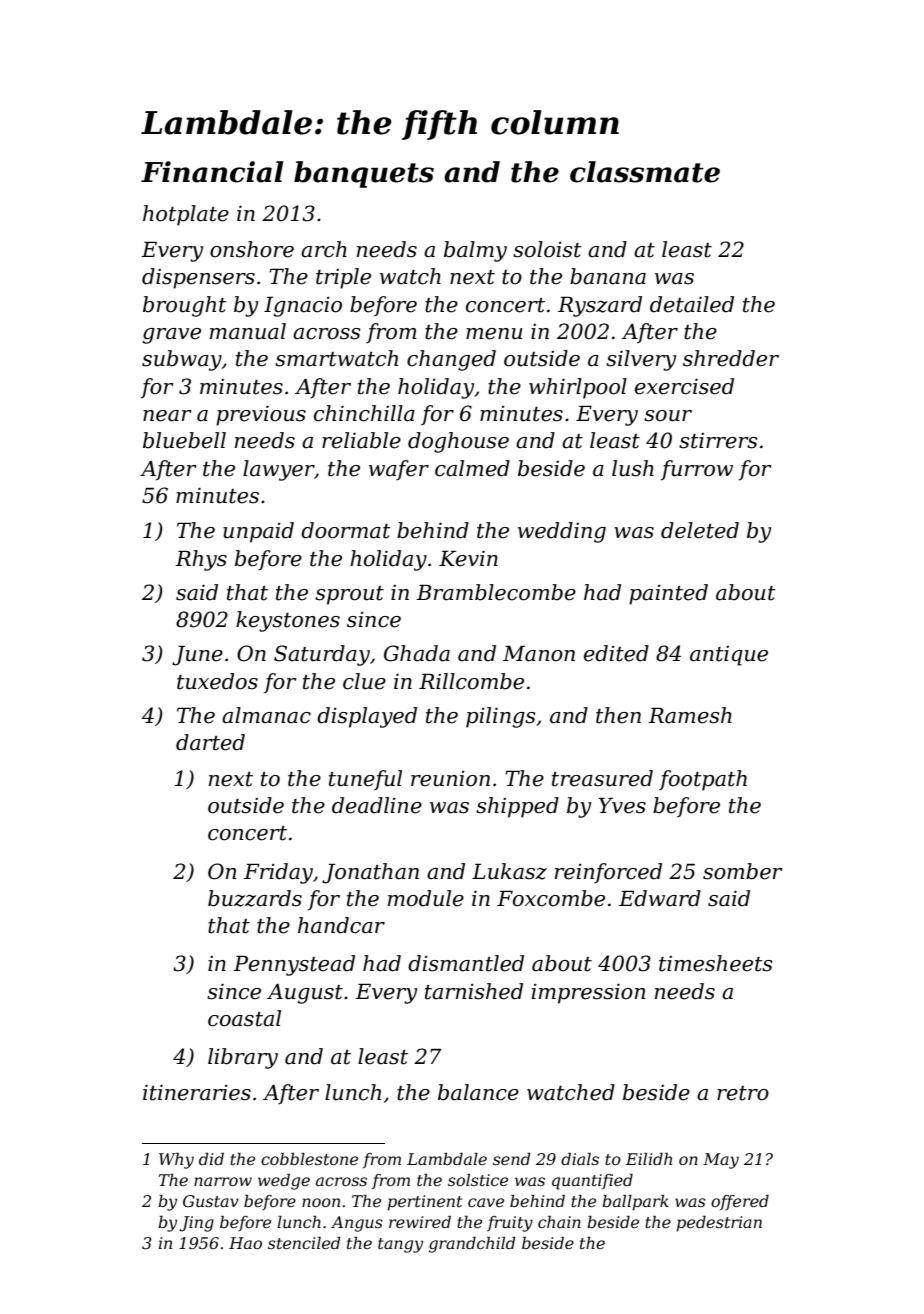  I want to click on itineraries, so click(197, 1092).
